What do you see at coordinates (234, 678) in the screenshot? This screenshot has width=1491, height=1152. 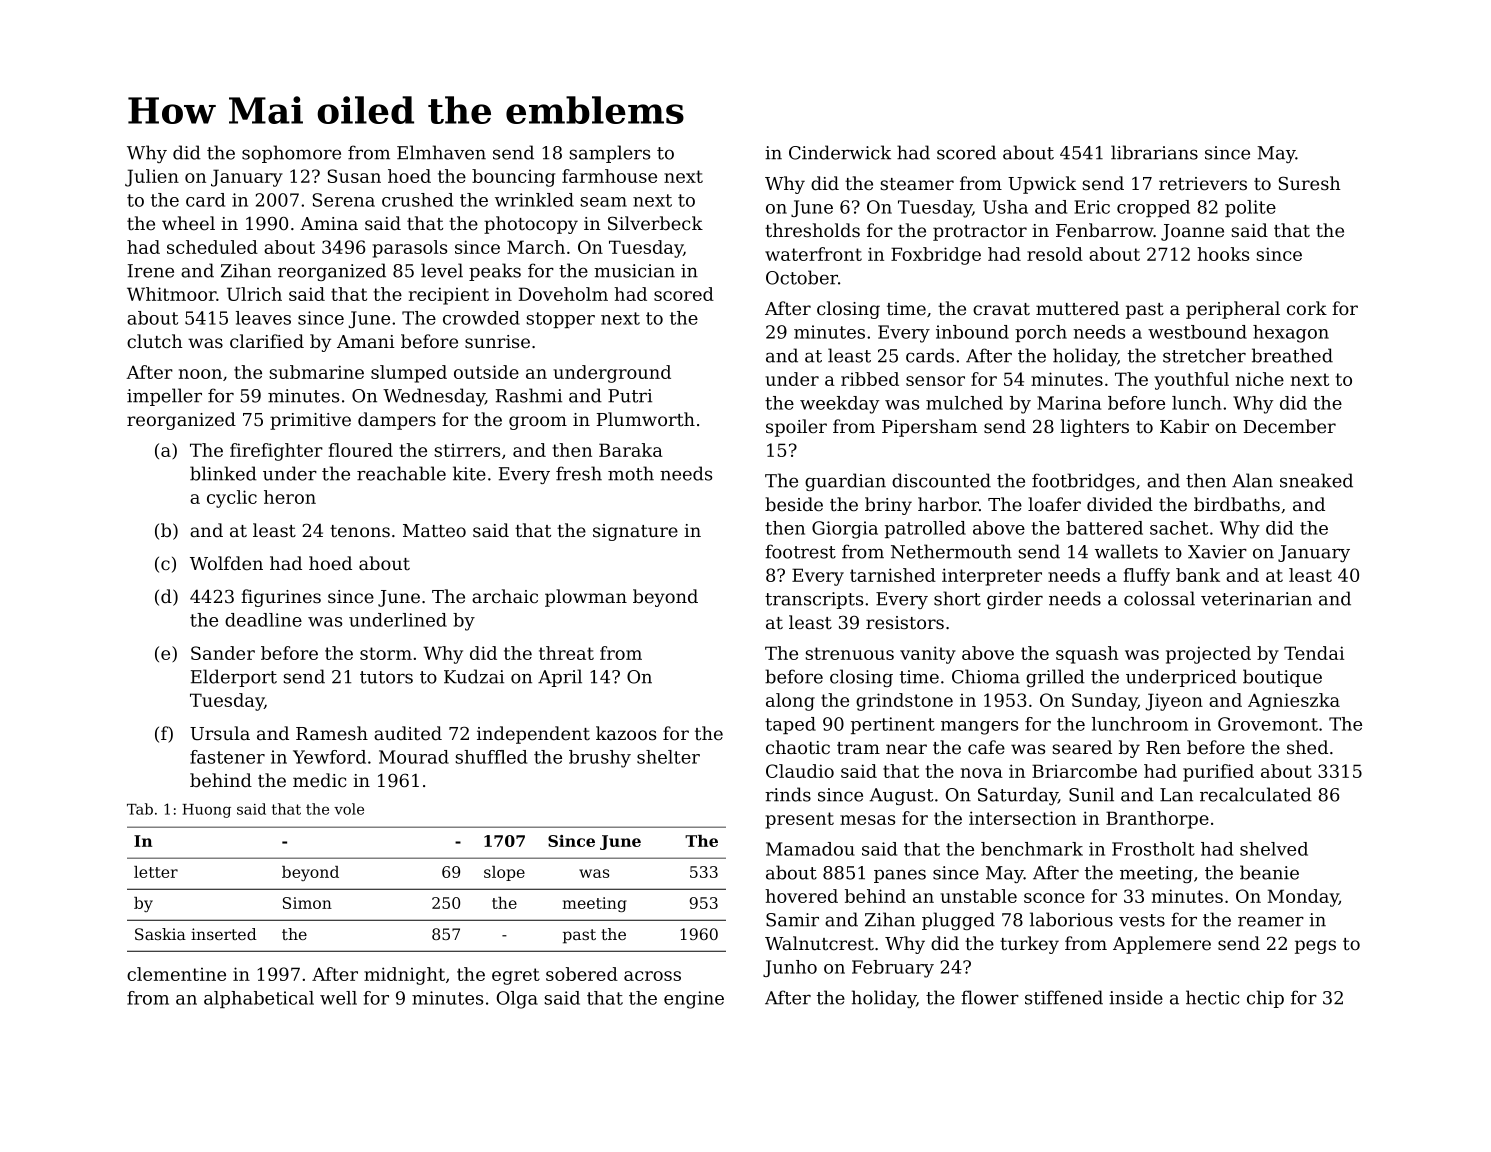 I see `Elderport` at bounding box center [234, 678].
